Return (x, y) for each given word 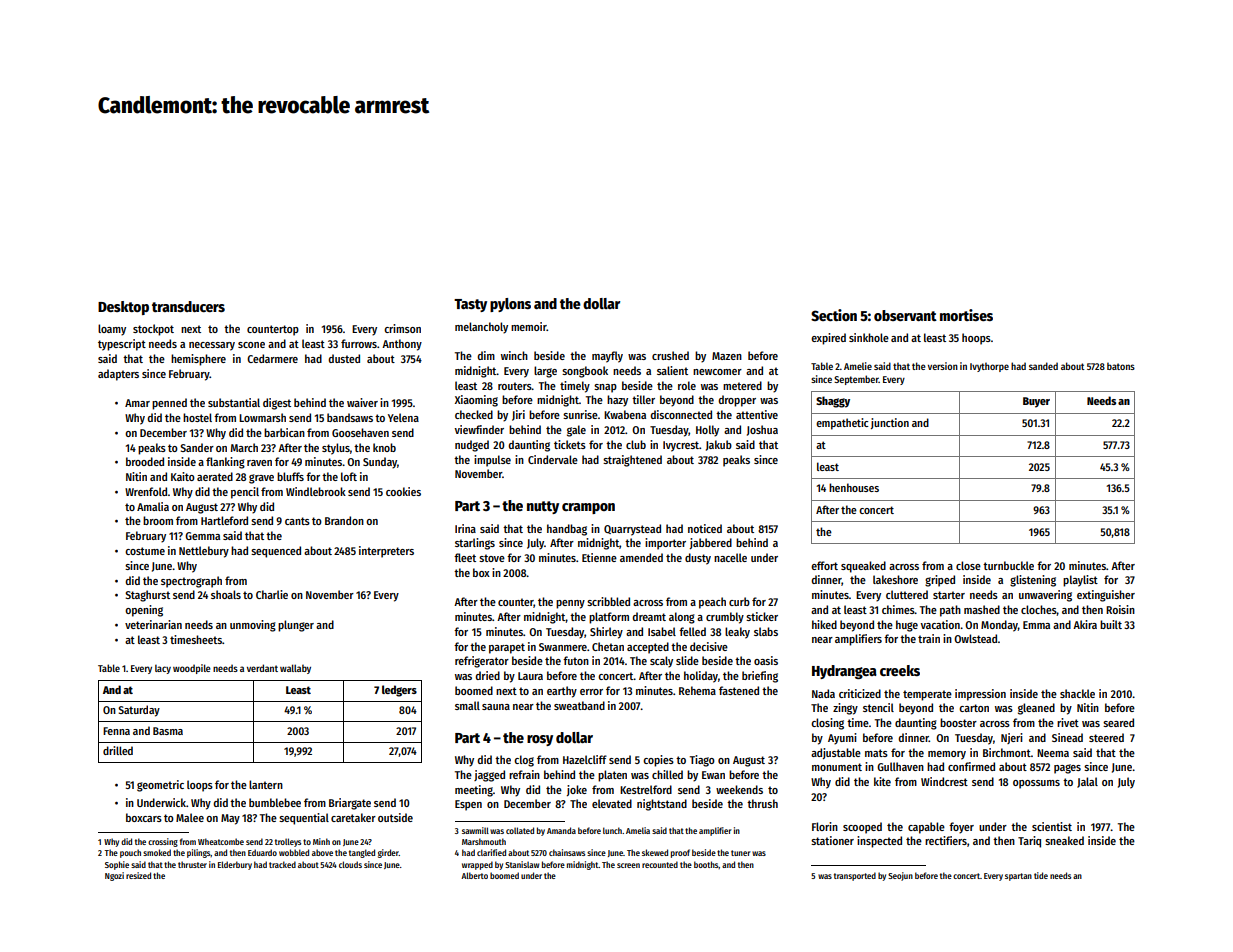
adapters (118, 375)
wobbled (294, 852)
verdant (262, 668)
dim (486, 355)
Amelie (858, 366)
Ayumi (842, 739)
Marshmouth (484, 841)
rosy (540, 740)
